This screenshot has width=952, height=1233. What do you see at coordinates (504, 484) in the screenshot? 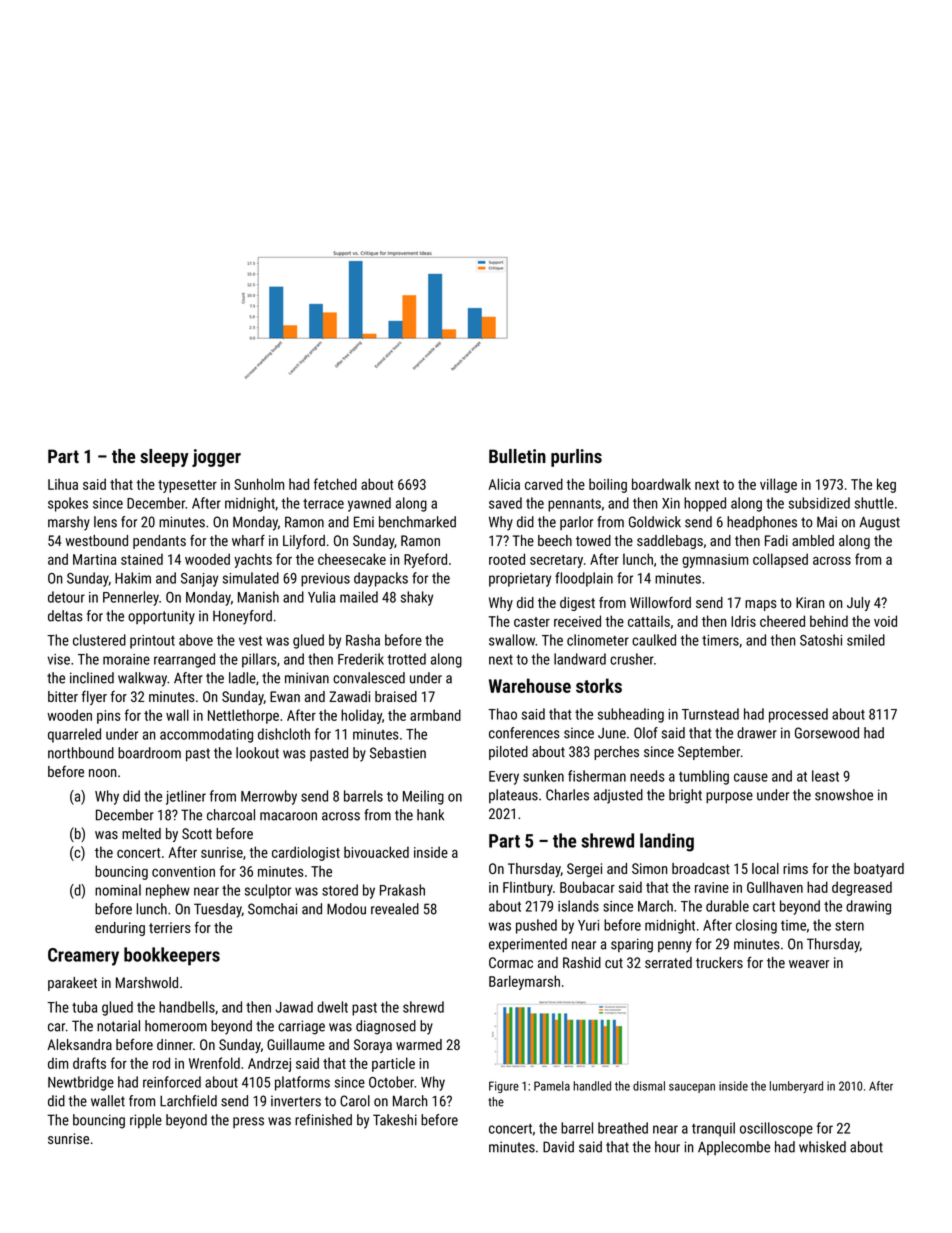
I see `Alicia` at bounding box center [504, 484].
